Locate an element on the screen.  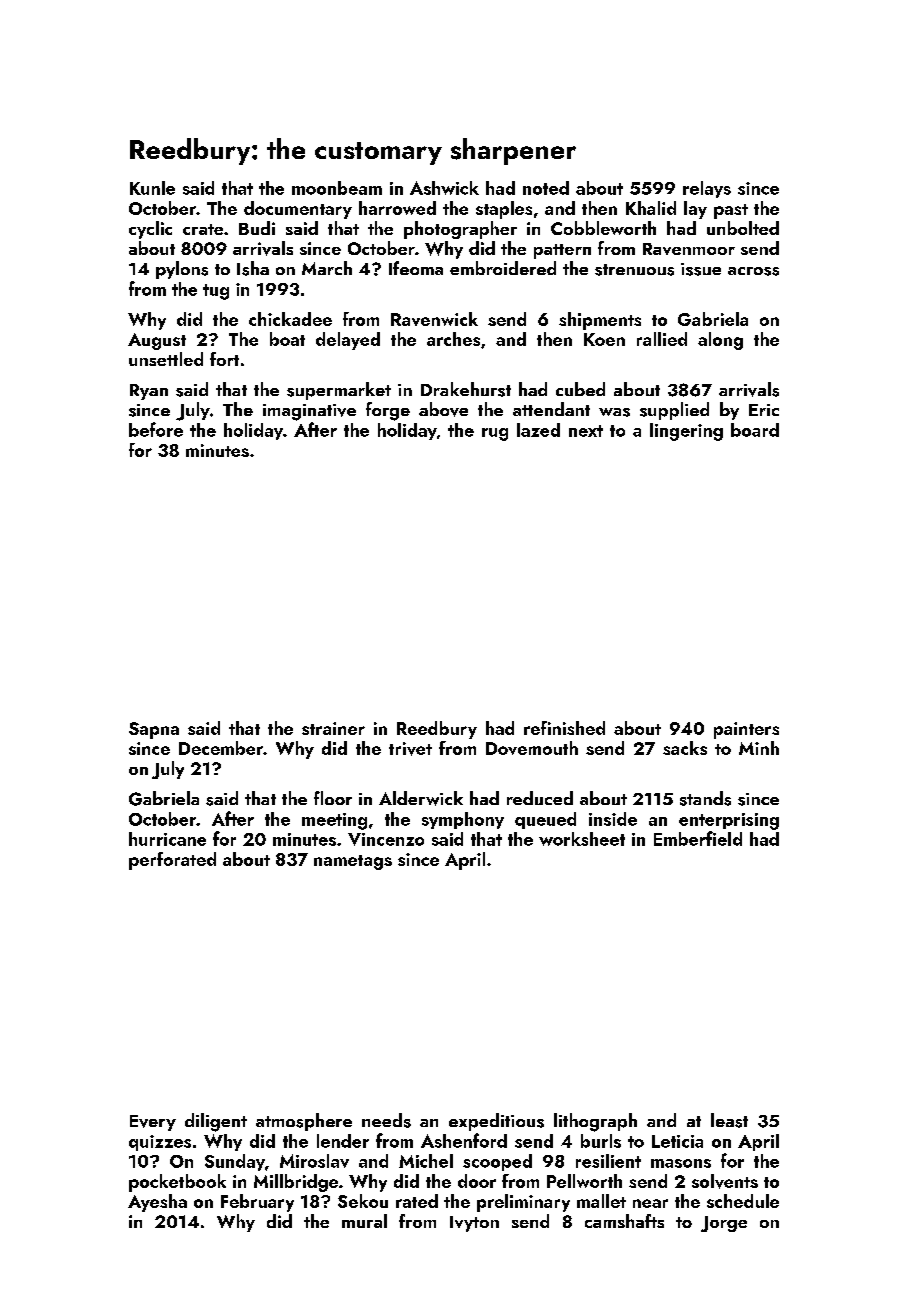
meeting is located at coordinates (334, 821).
